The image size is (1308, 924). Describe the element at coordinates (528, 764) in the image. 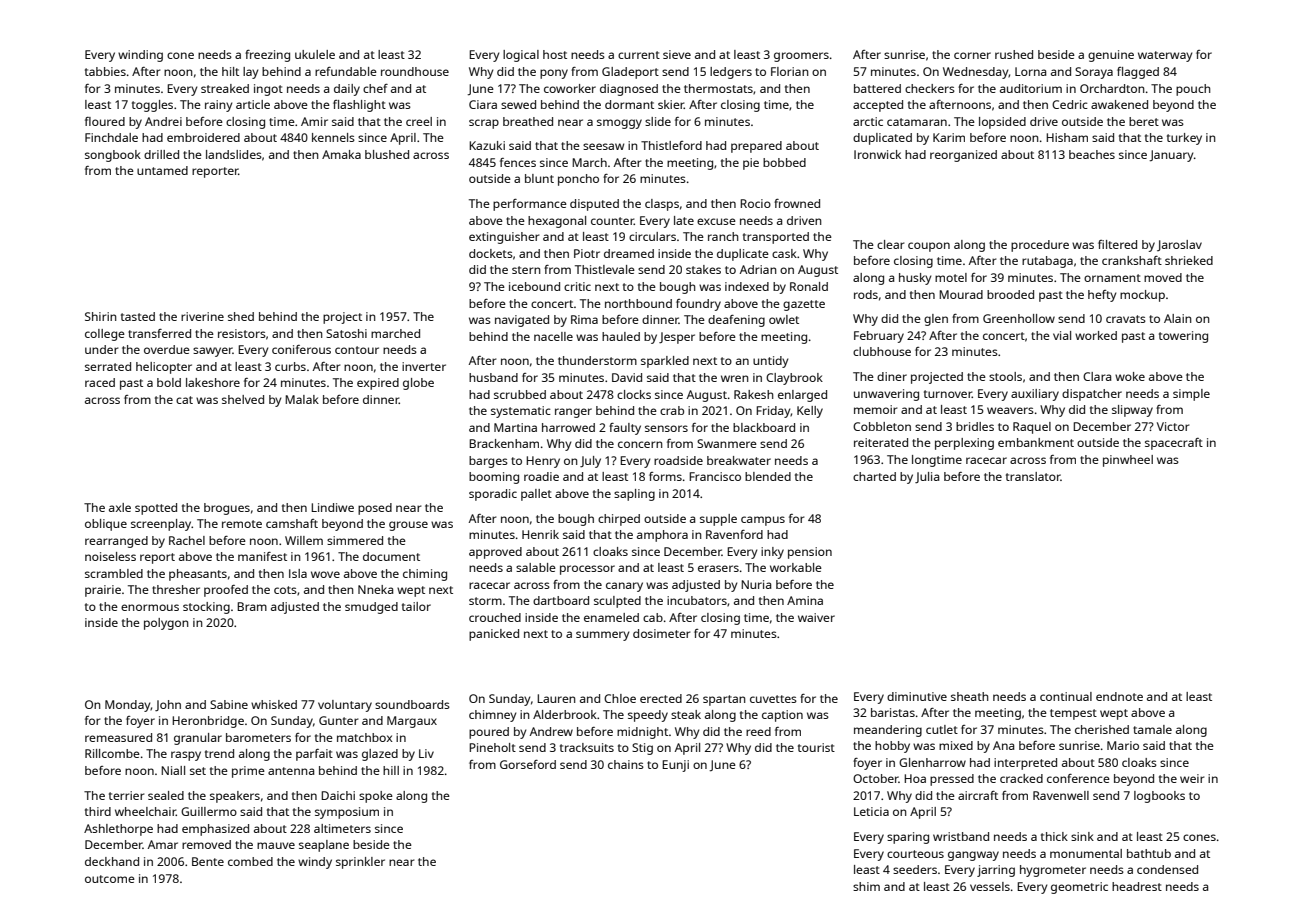

I see `Gorseford` at that location.
